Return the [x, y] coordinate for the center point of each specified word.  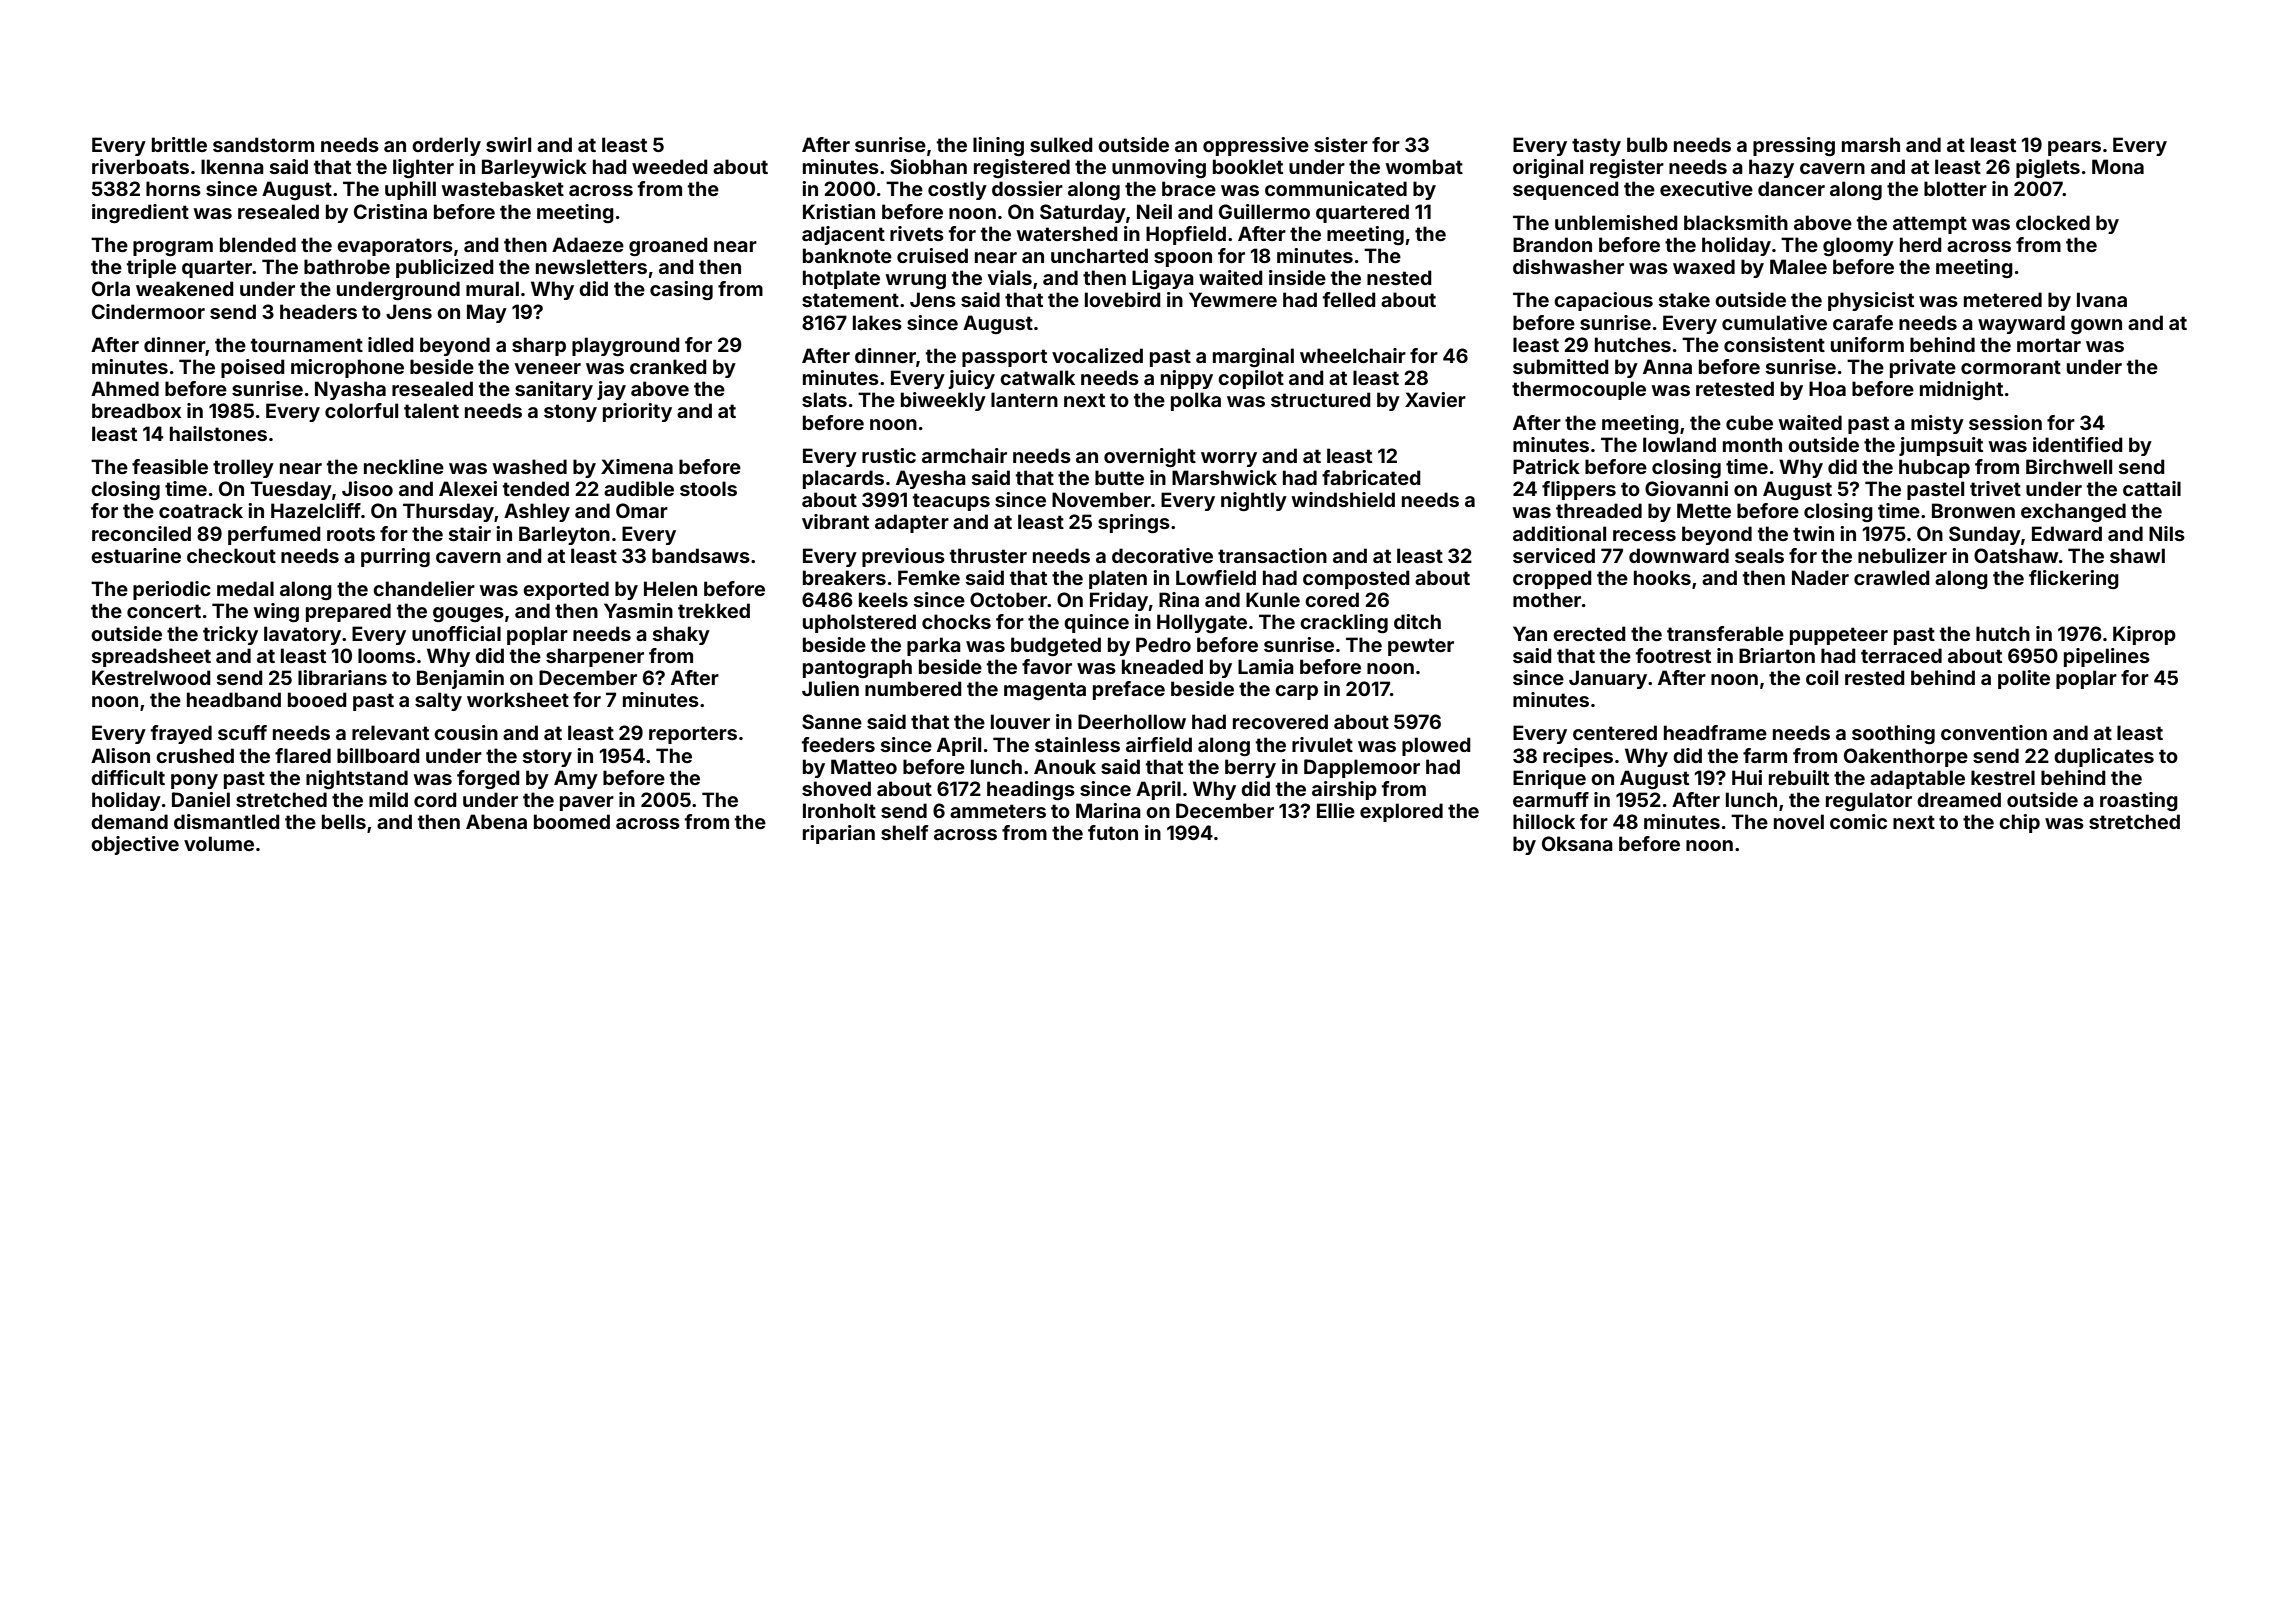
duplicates [2104, 757]
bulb [1647, 144]
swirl [508, 144]
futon [1113, 832]
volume [219, 843]
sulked [1061, 144]
